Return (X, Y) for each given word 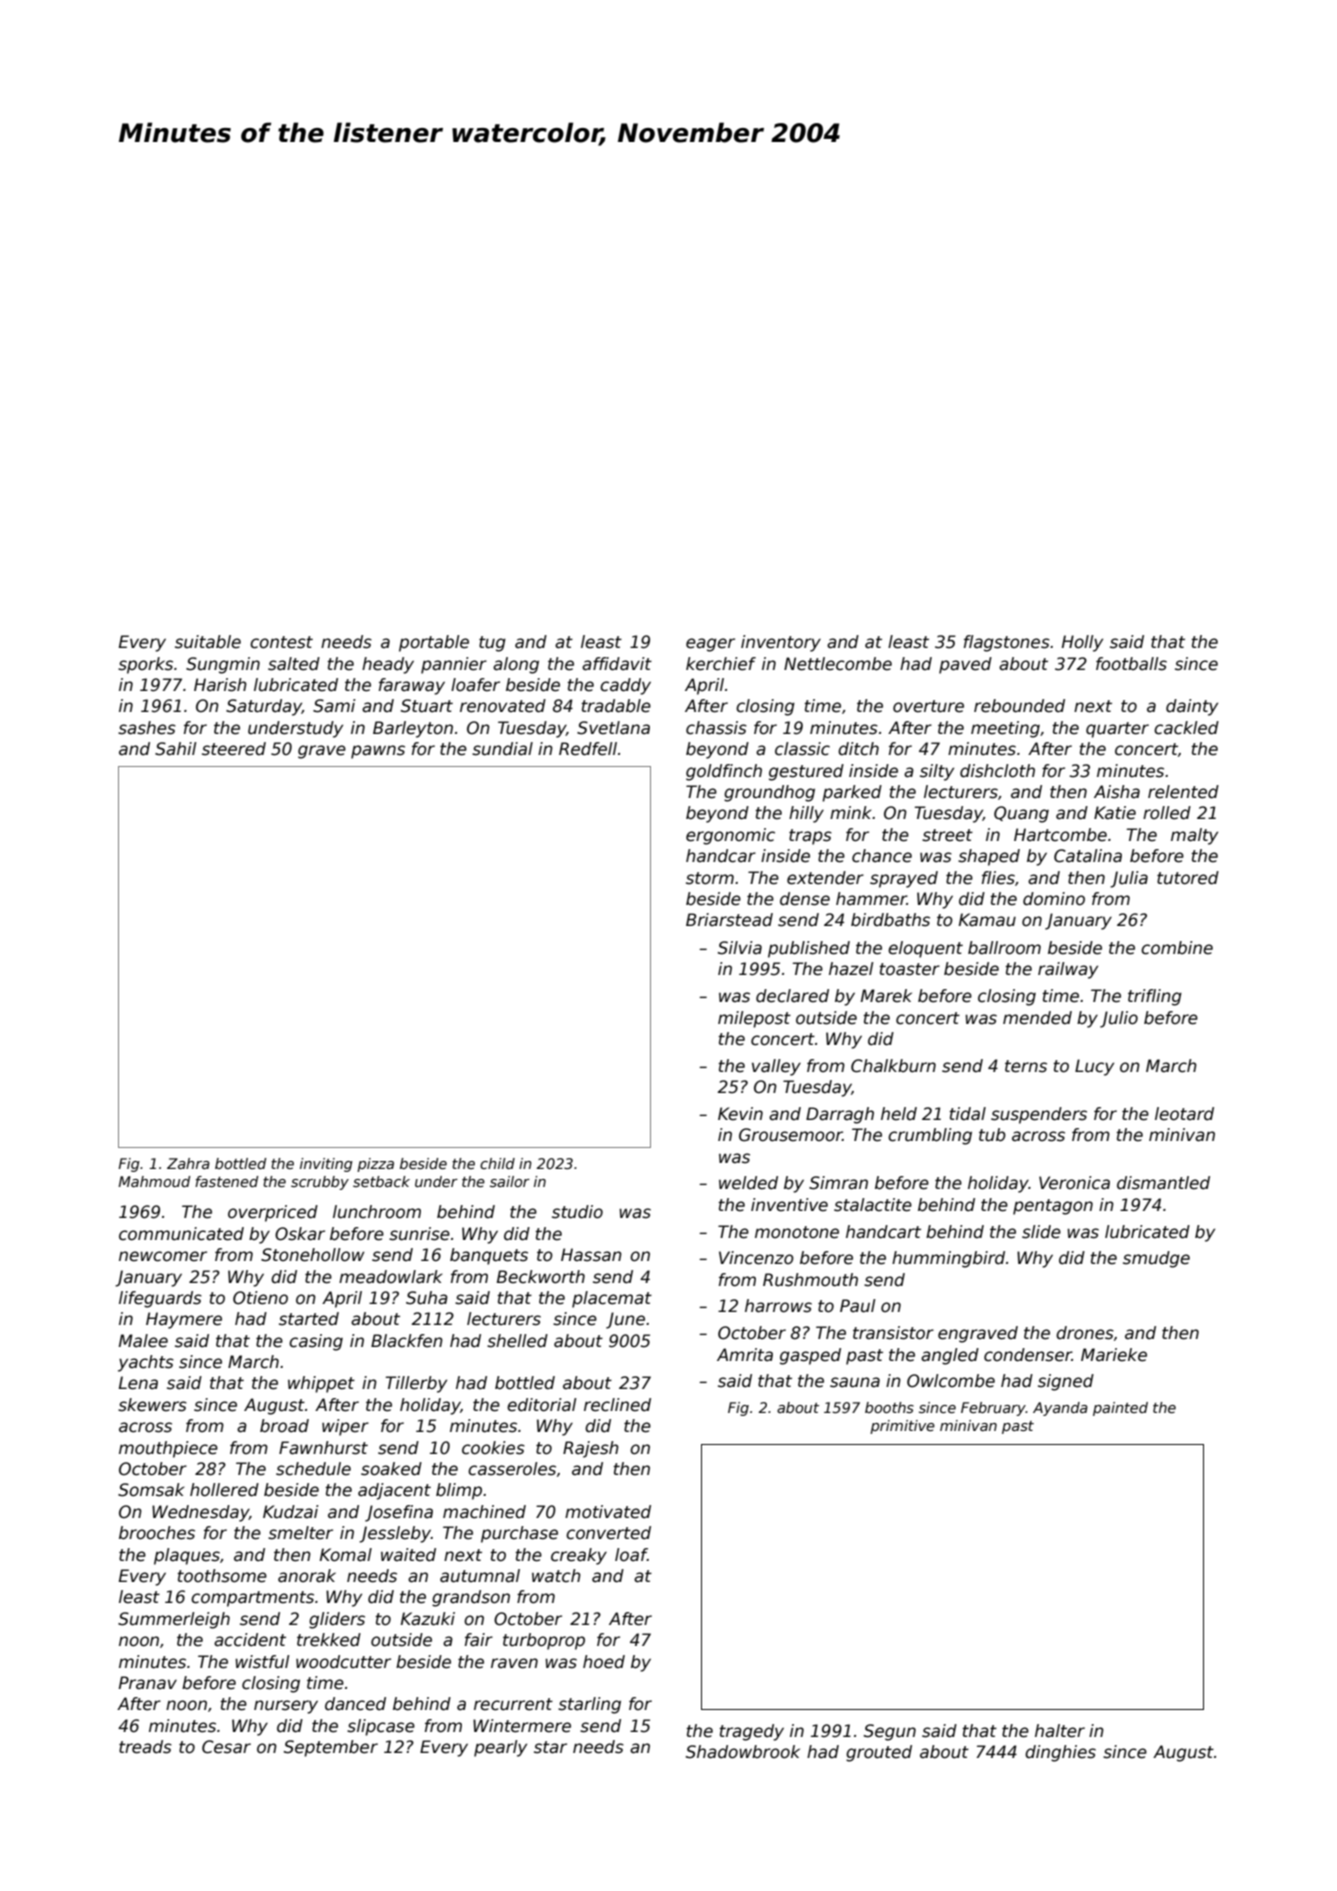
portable (434, 643)
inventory (781, 643)
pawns (378, 752)
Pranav (148, 1683)
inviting (326, 1165)
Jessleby (395, 1534)
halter (1060, 1731)
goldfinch (724, 772)
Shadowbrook (743, 1752)
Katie (1115, 813)
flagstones (1007, 643)
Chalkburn (893, 1066)
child (497, 1163)
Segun (890, 1732)
